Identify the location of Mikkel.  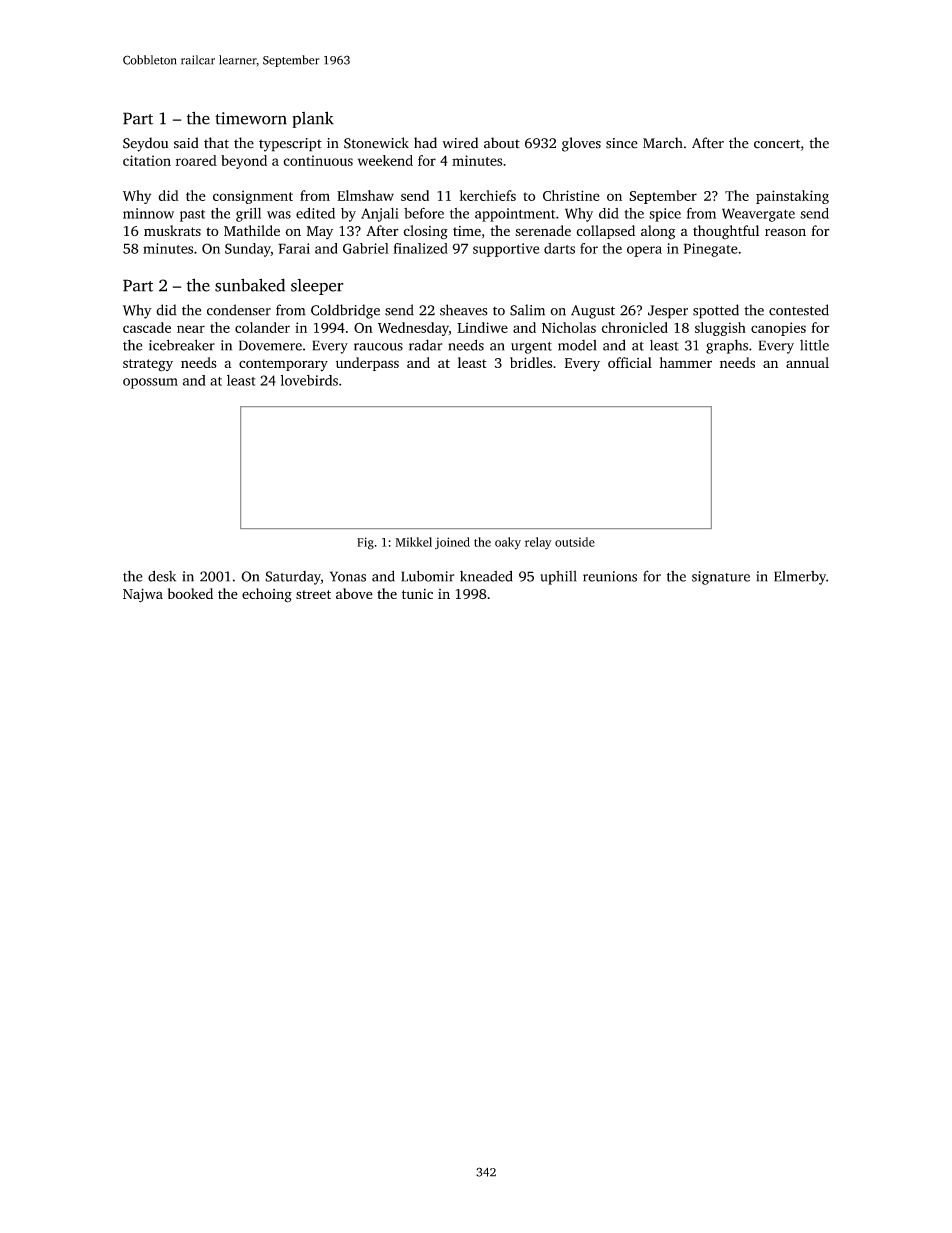
(413, 542).
